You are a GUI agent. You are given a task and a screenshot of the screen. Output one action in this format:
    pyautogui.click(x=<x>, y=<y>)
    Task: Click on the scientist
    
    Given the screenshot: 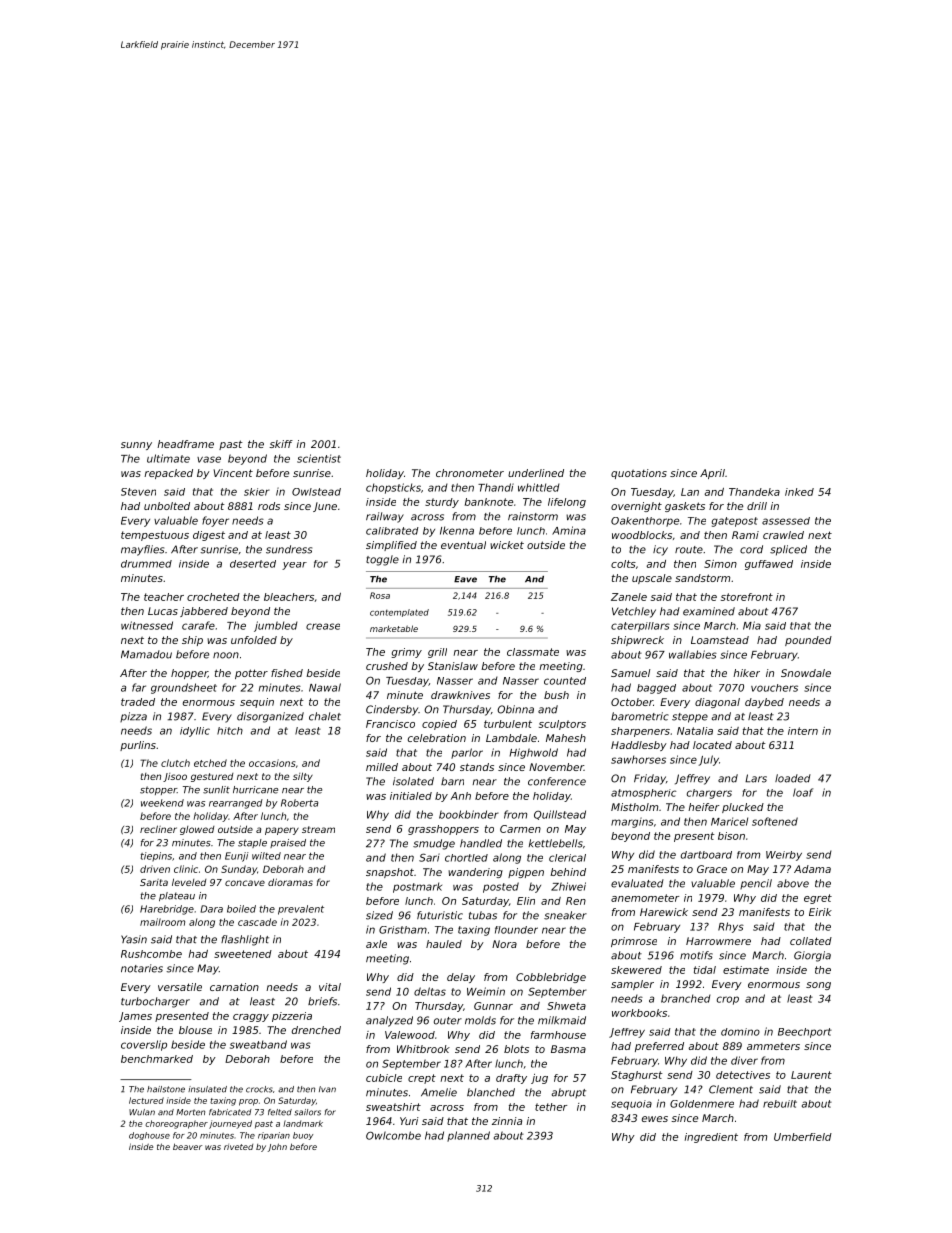 What is the action you would take?
    pyautogui.click(x=319, y=458)
